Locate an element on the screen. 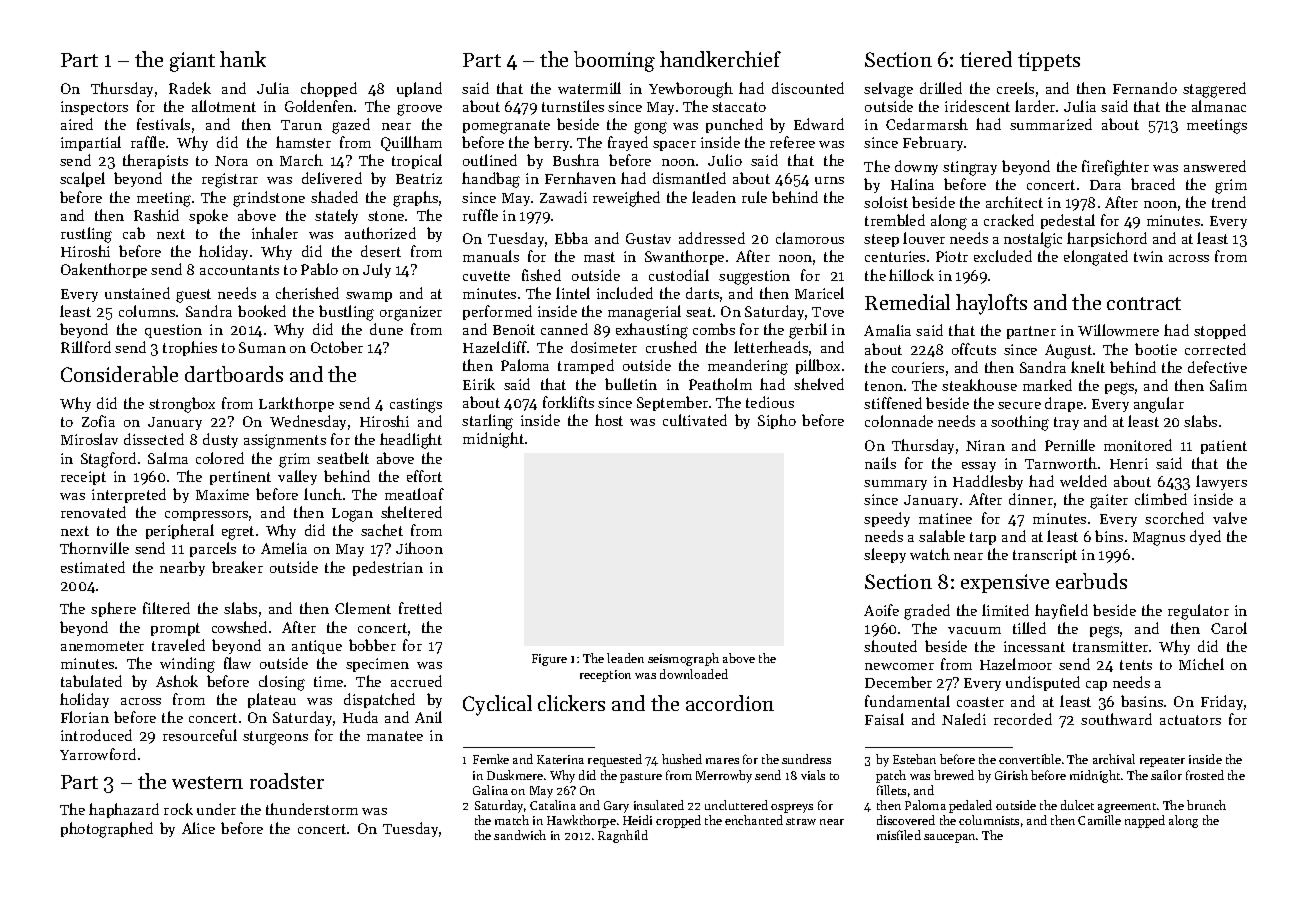  tiered is located at coordinates (986, 59).
